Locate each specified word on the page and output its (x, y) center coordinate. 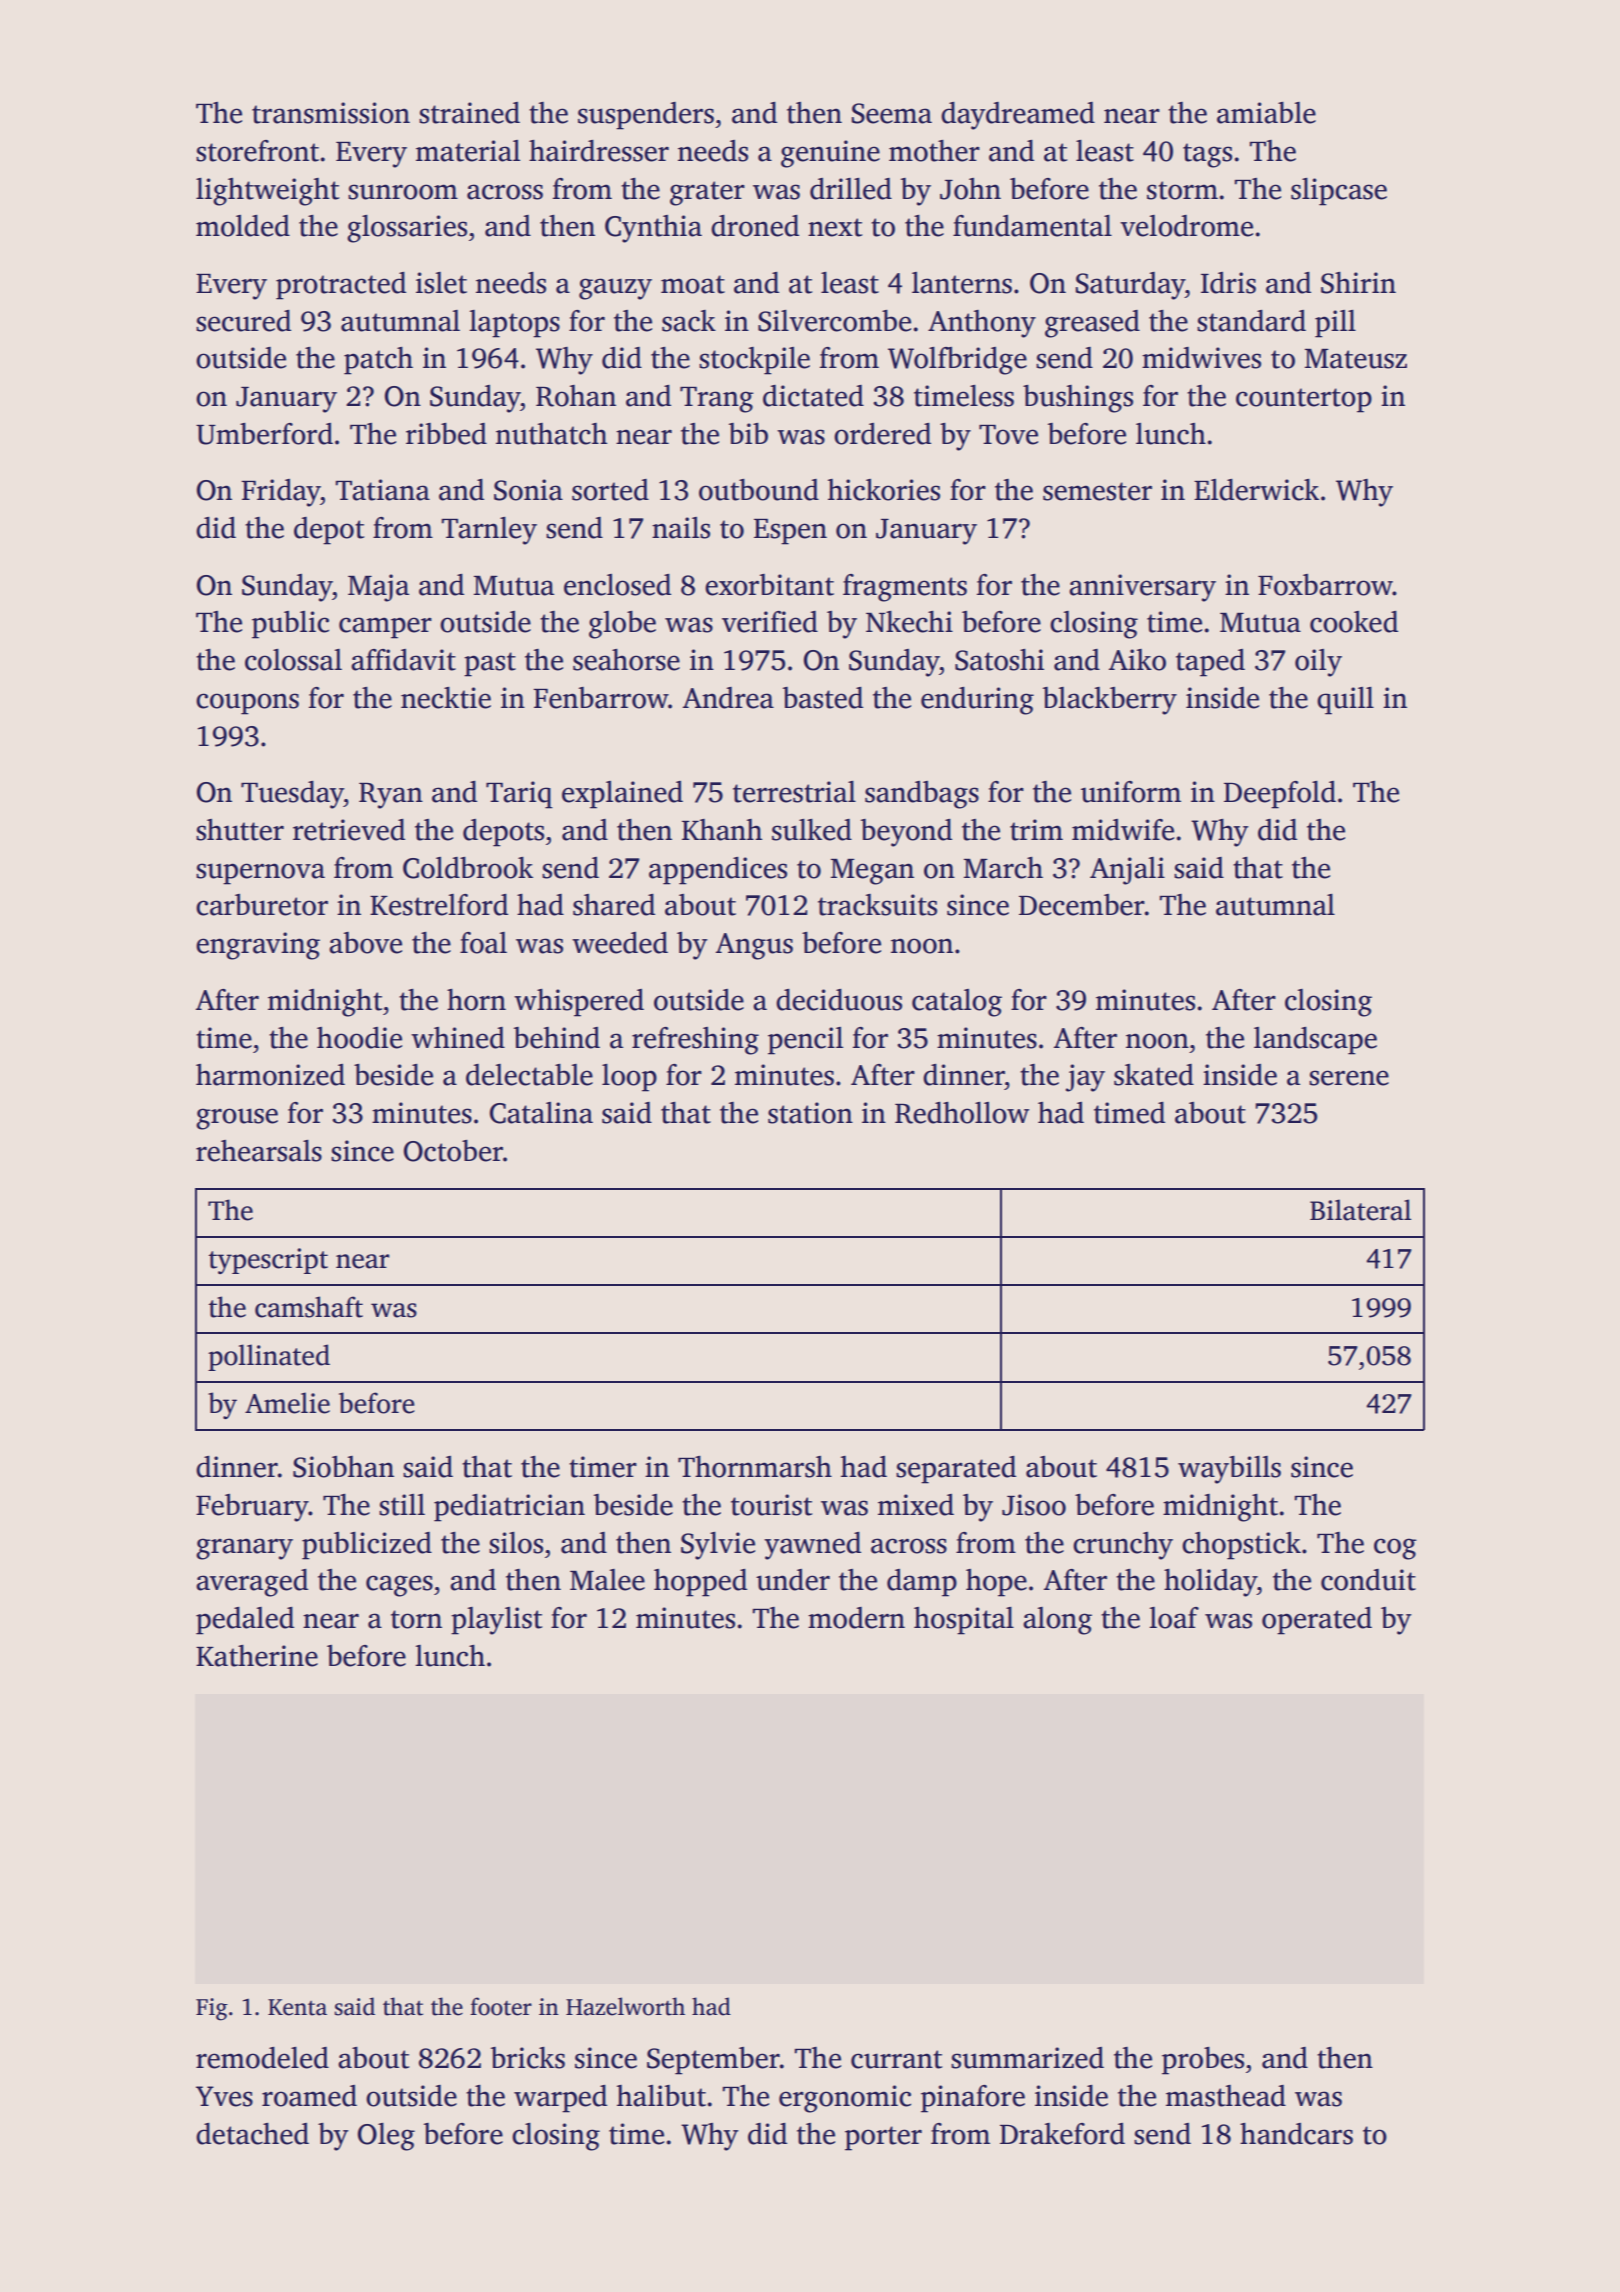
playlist (496, 1621)
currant (896, 2059)
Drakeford (1062, 2134)
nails (681, 528)
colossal (293, 660)
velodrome (1186, 226)
